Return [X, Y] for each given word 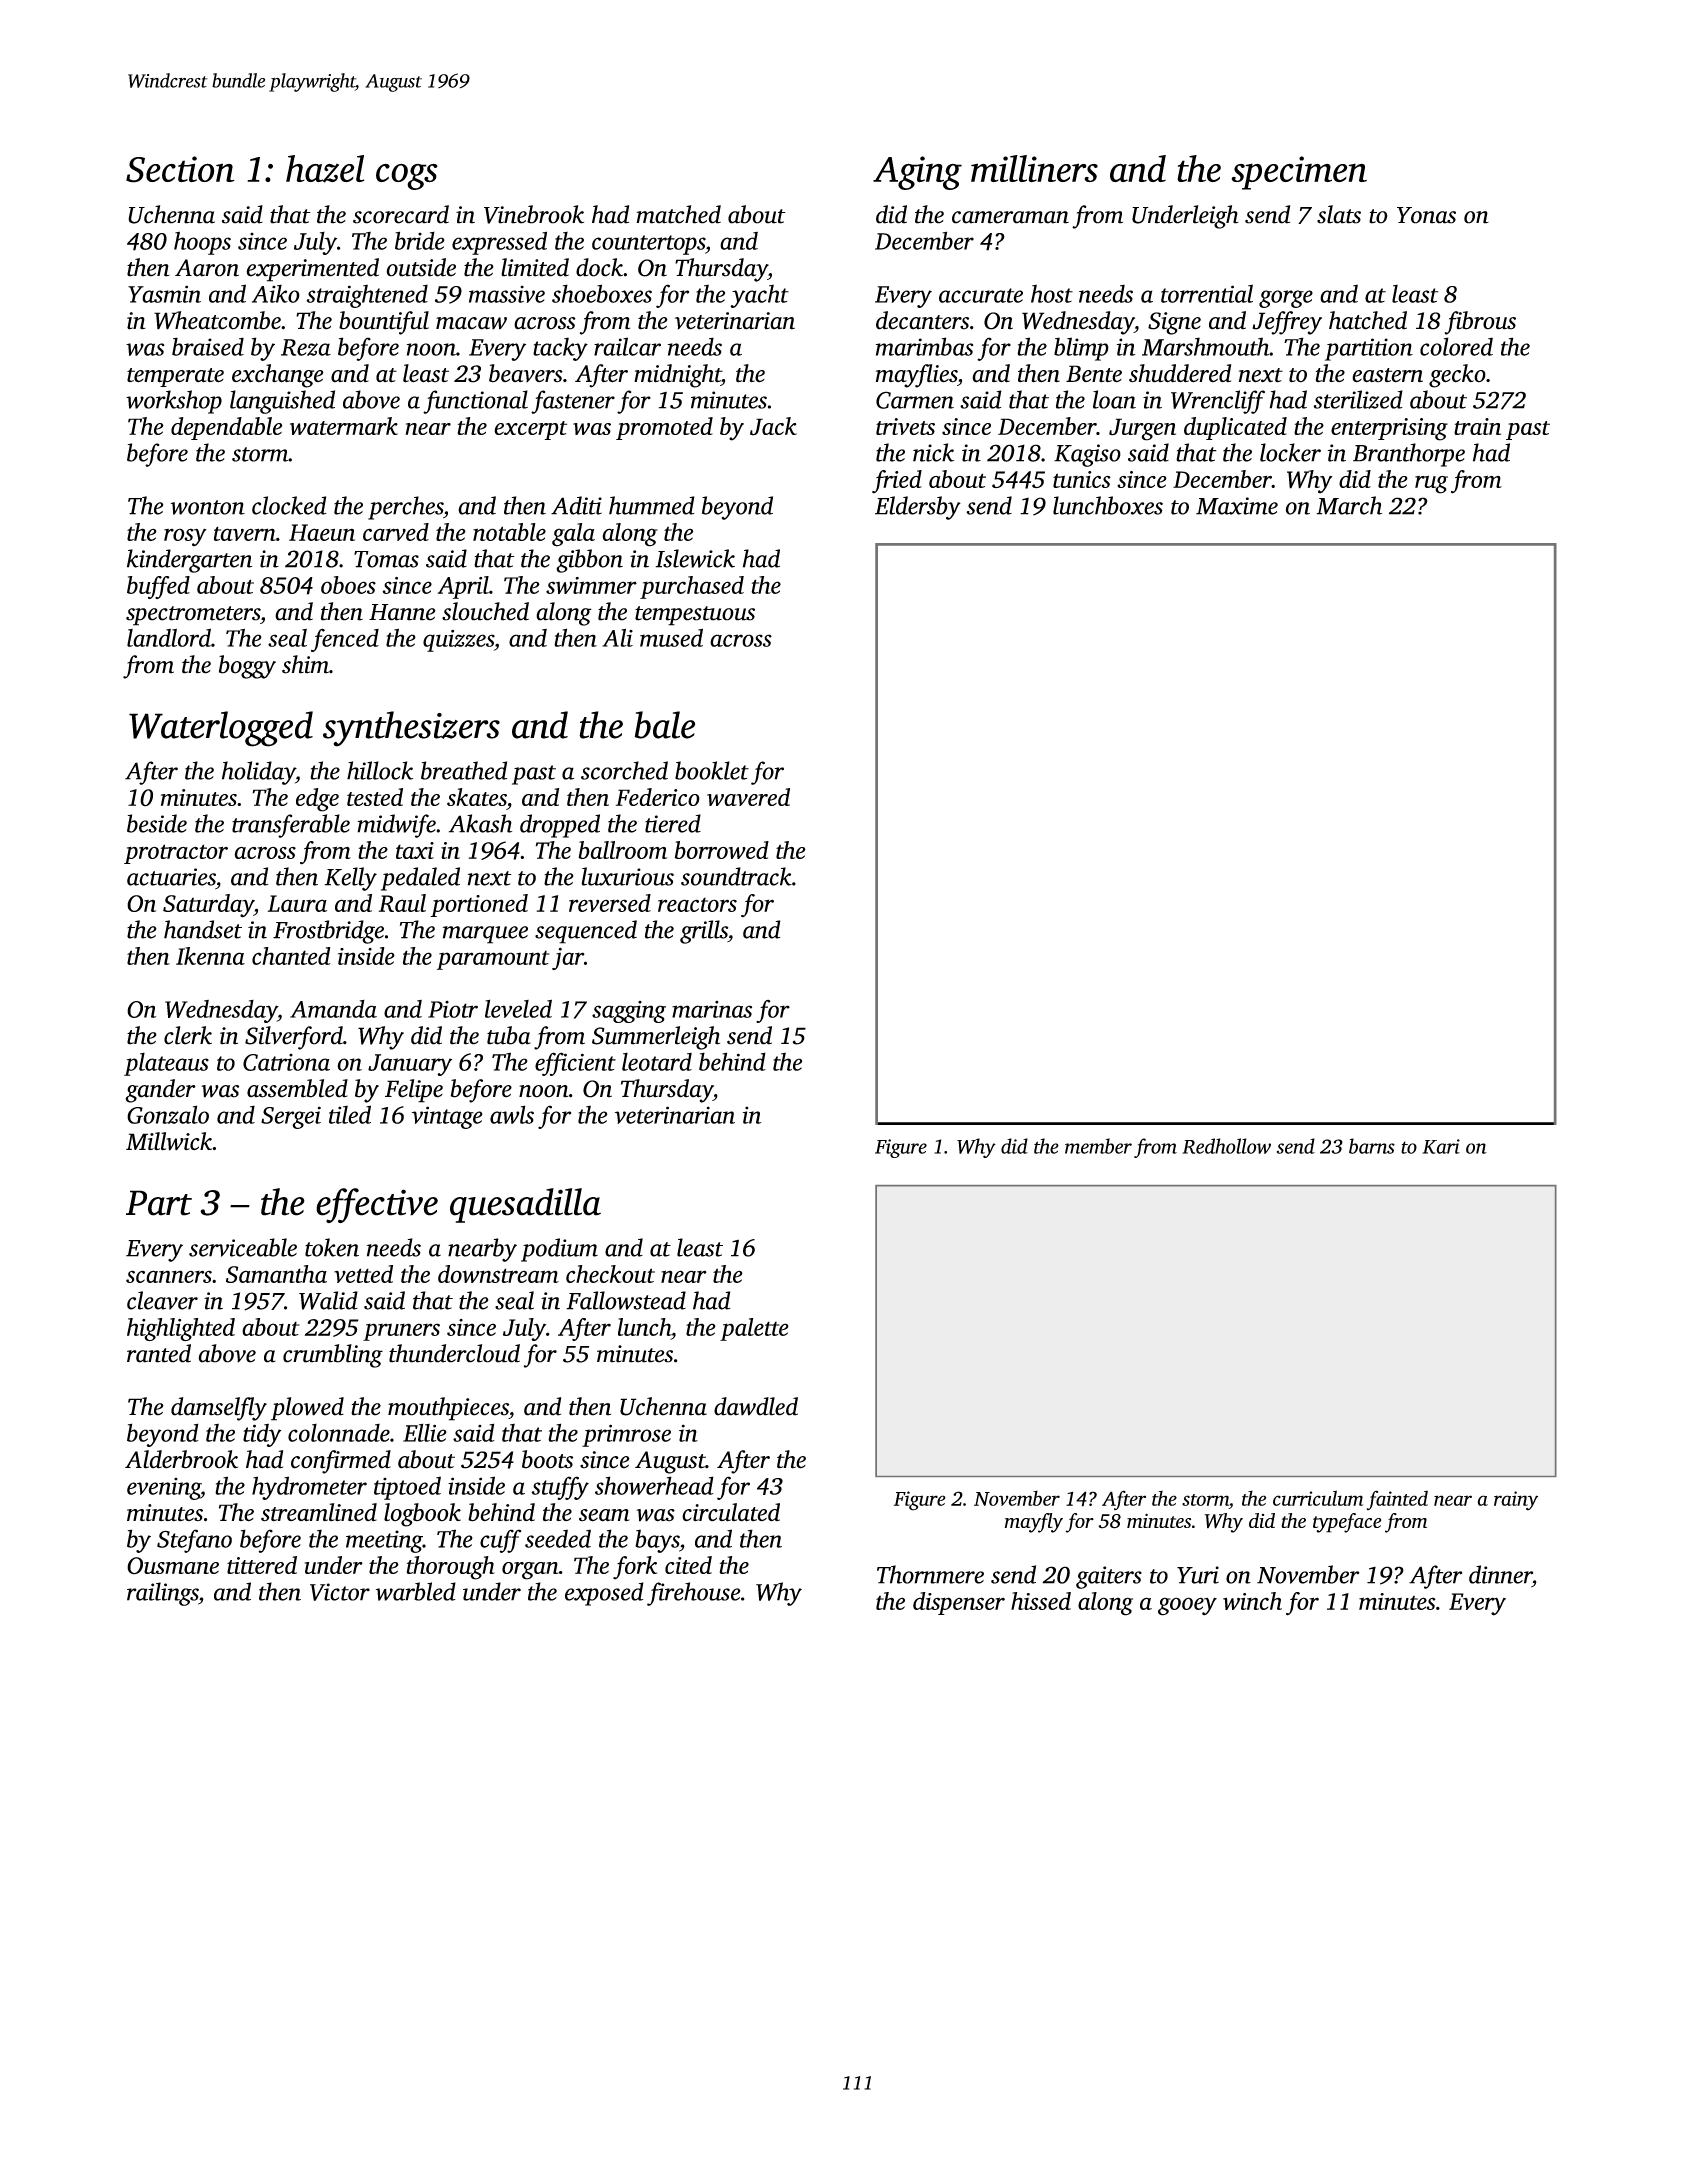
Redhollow [1226, 1146]
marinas [712, 1009]
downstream [498, 1274]
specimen [1299, 173]
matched [678, 214]
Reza [306, 347]
